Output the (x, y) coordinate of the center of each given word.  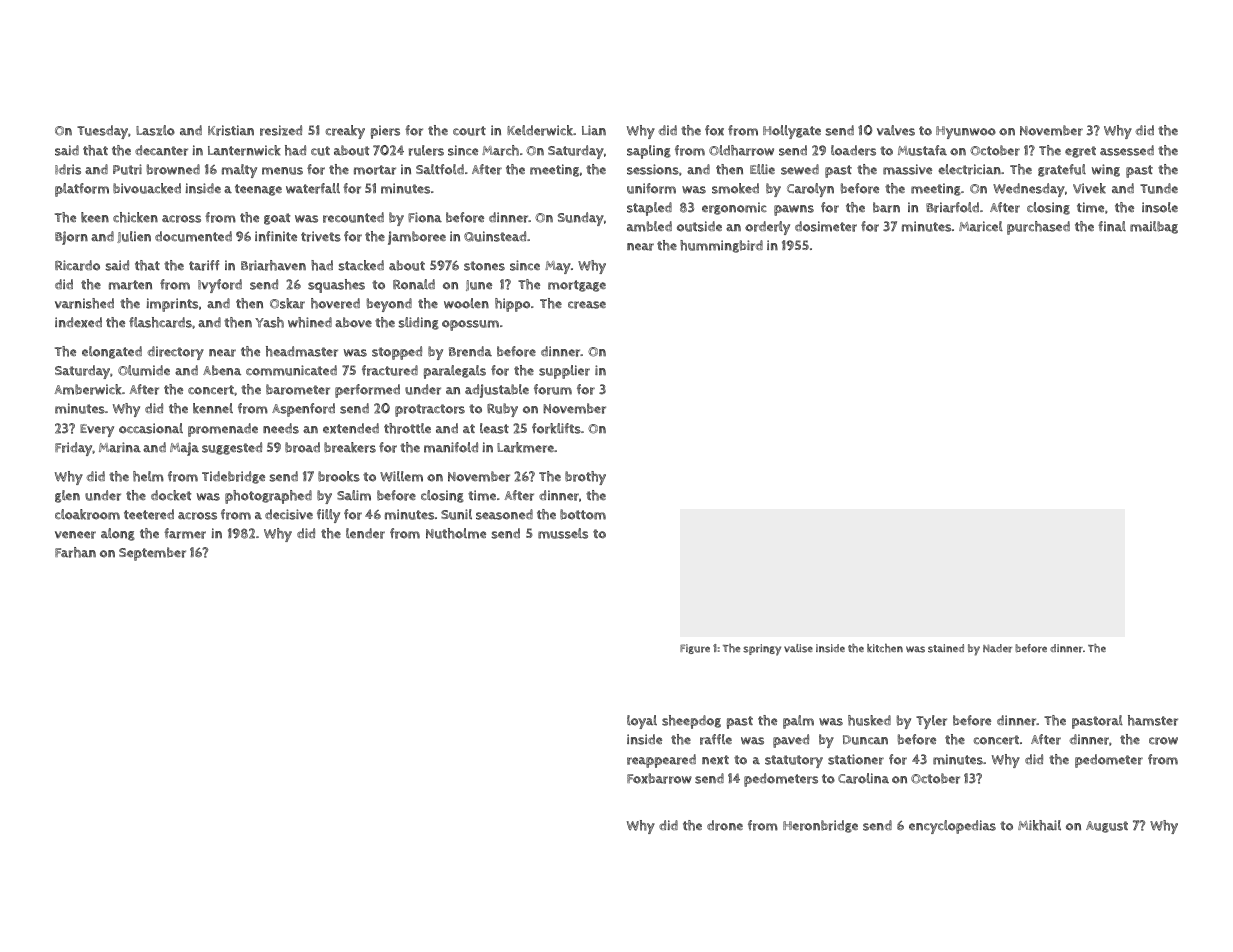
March (500, 150)
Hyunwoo (966, 132)
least (494, 428)
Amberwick (88, 389)
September (152, 554)
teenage (258, 190)
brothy (585, 478)
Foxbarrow (659, 778)
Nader (997, 648)
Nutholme (456, 533)
